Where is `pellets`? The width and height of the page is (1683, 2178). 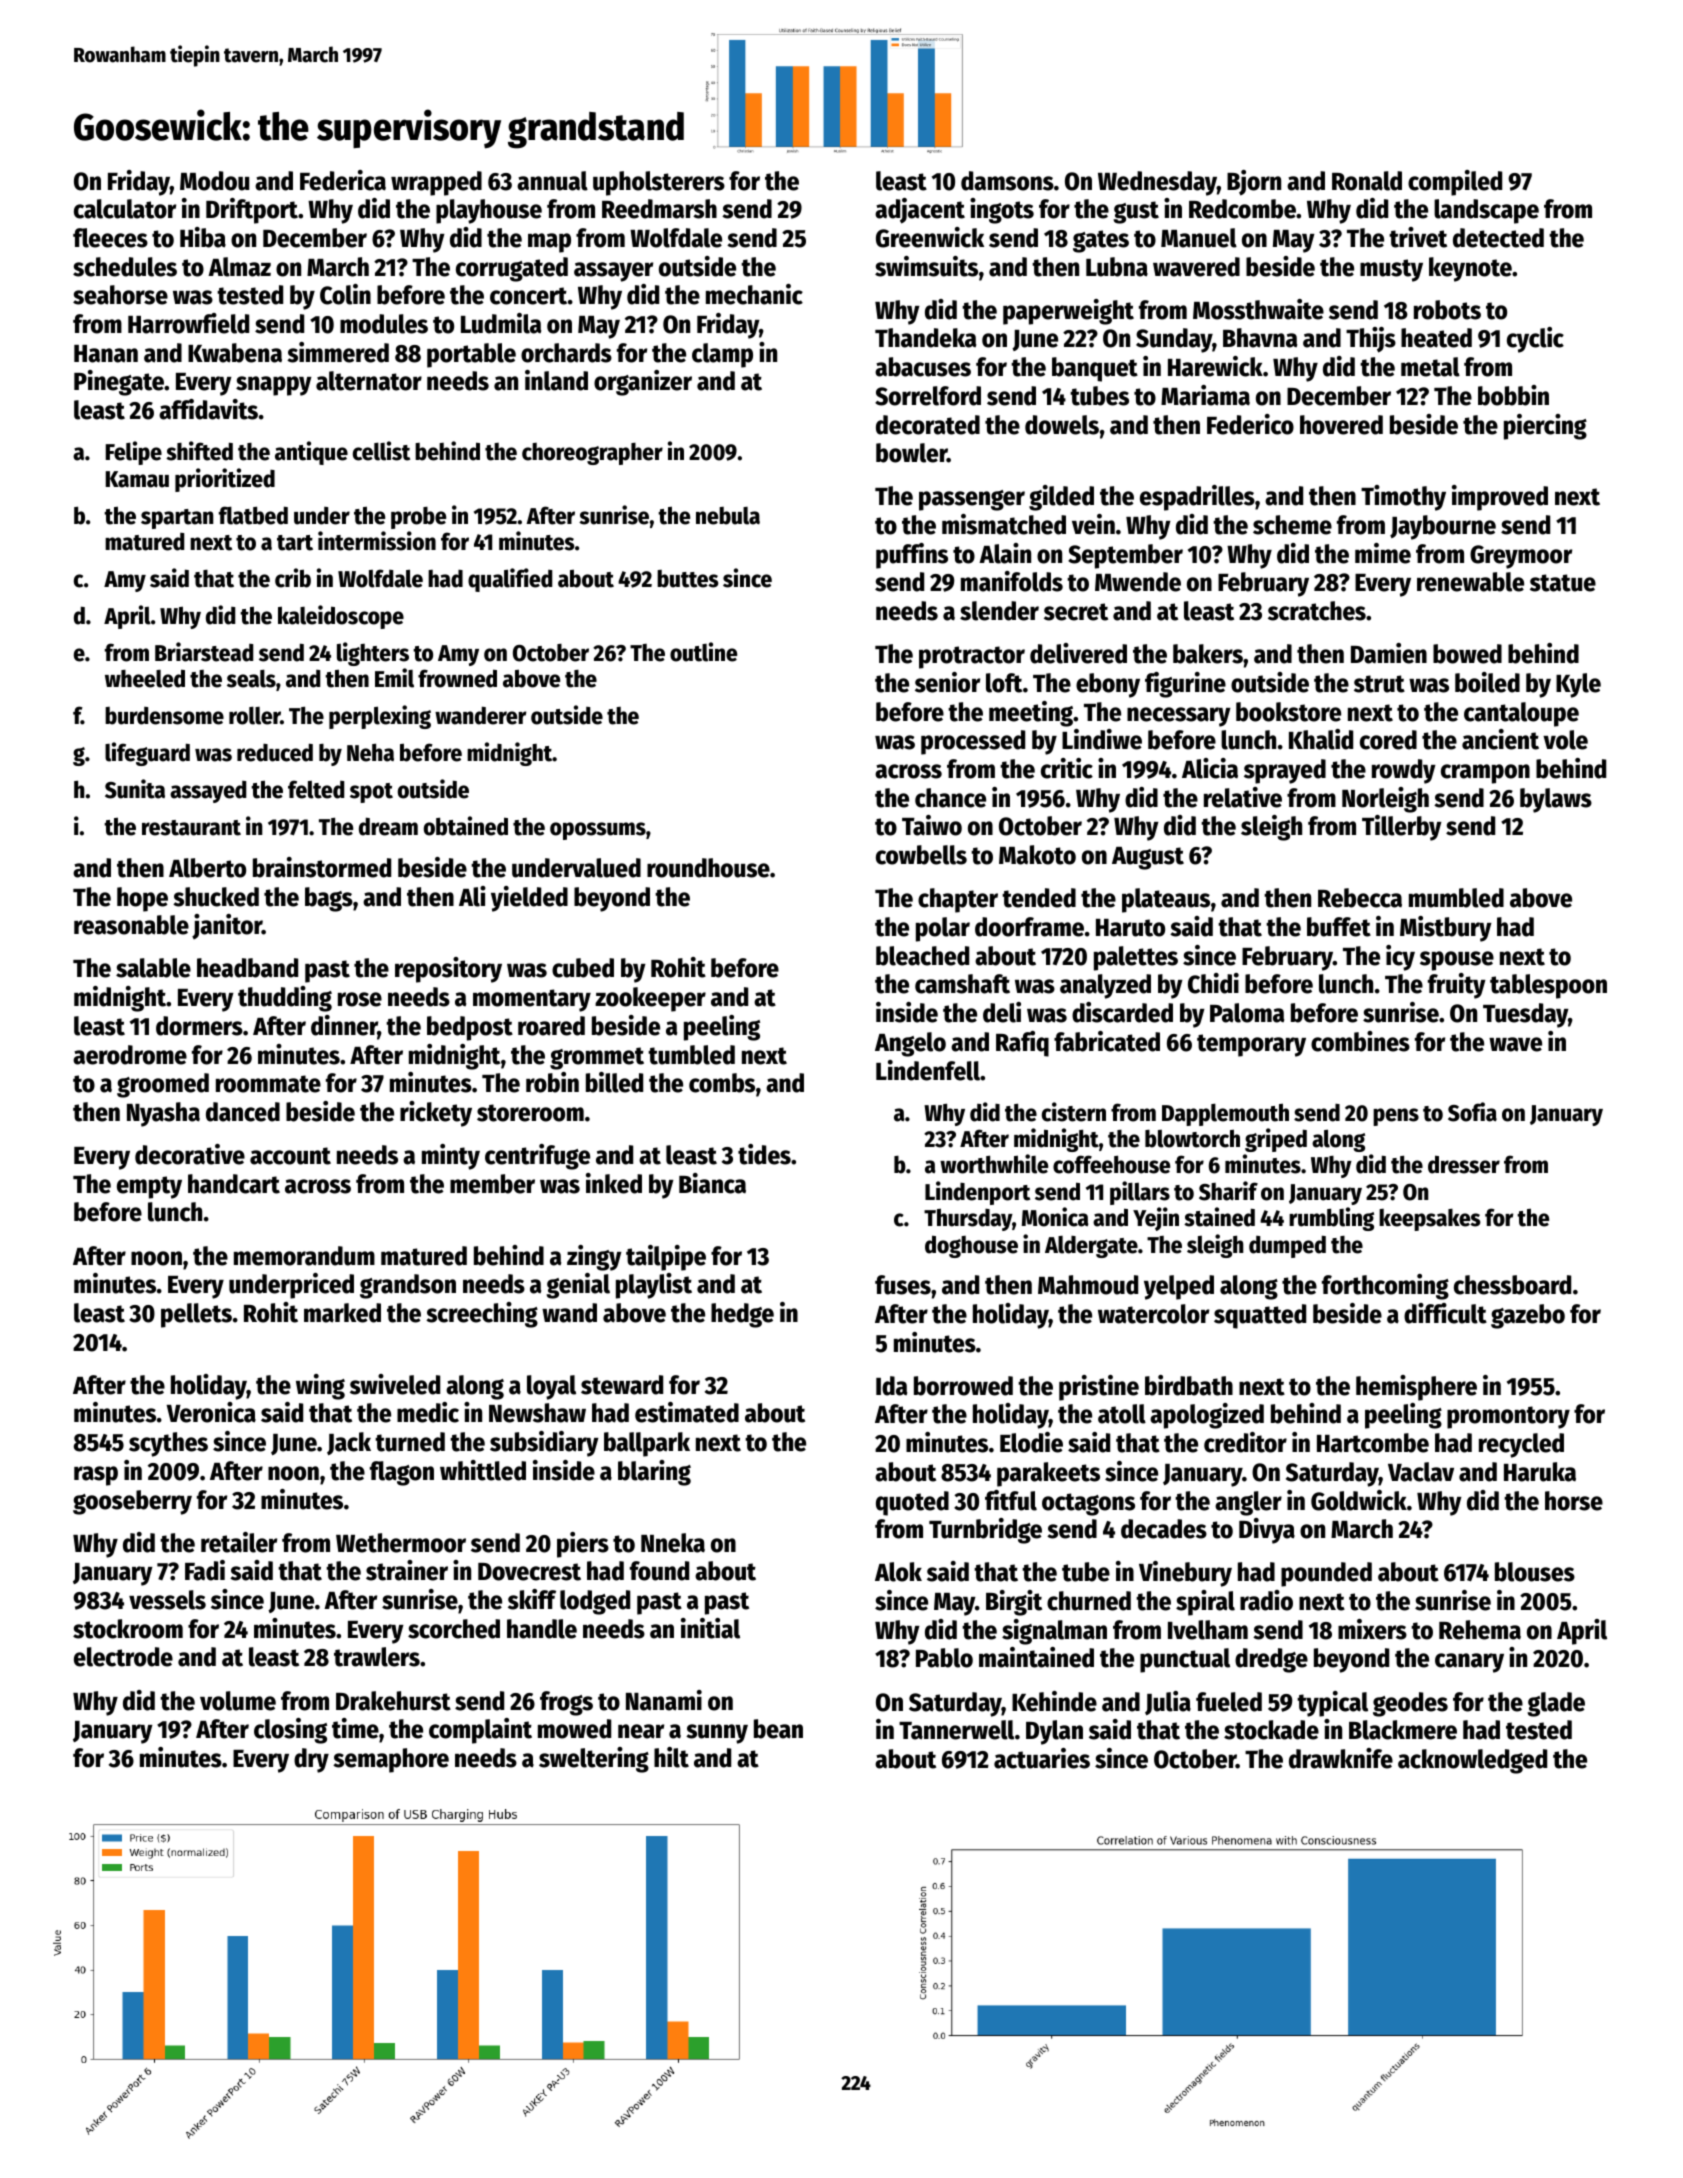
pellets is located at coordinates (196, 1315).
